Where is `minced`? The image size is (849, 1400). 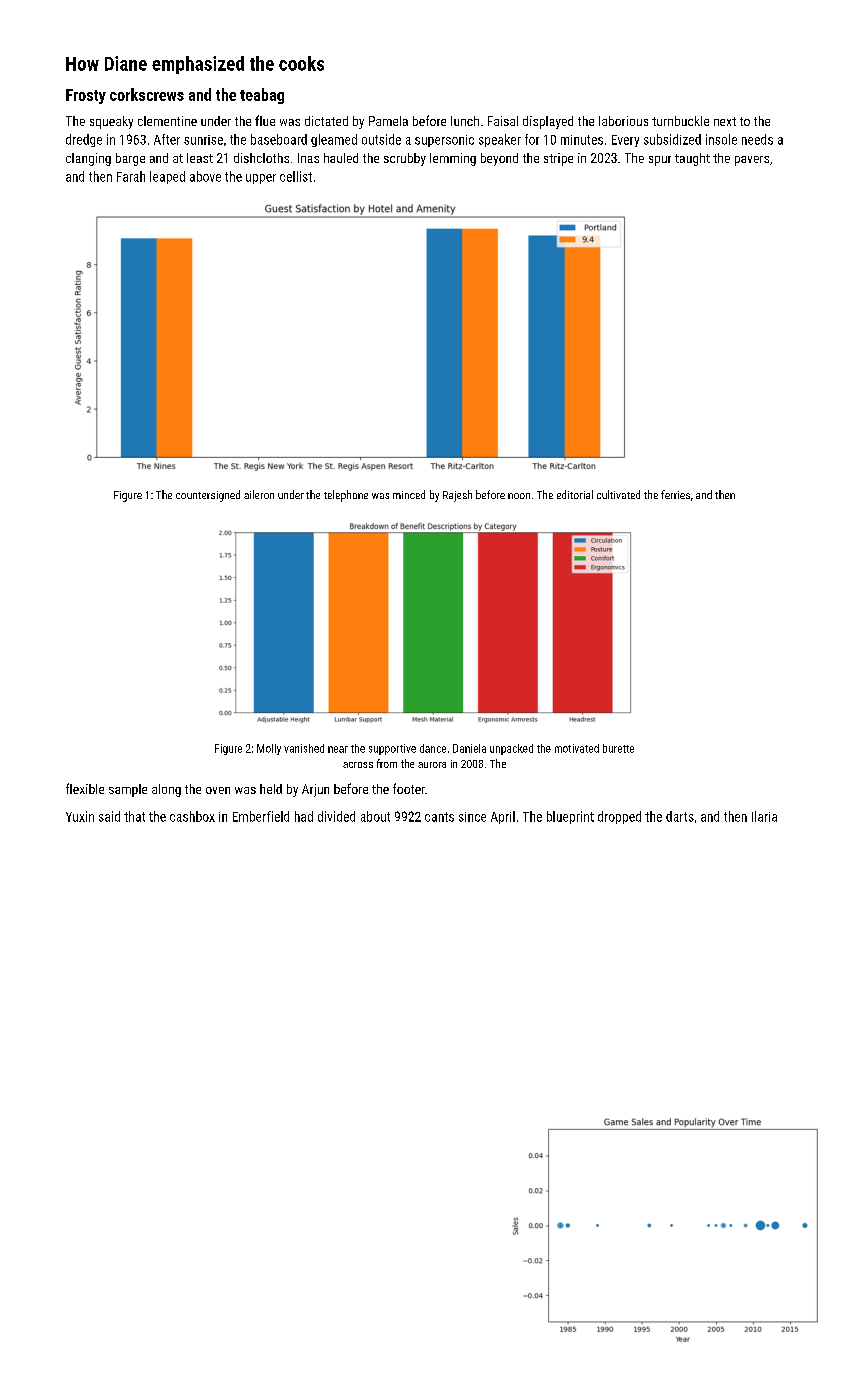
minced is located at coordinates (409, 494).
